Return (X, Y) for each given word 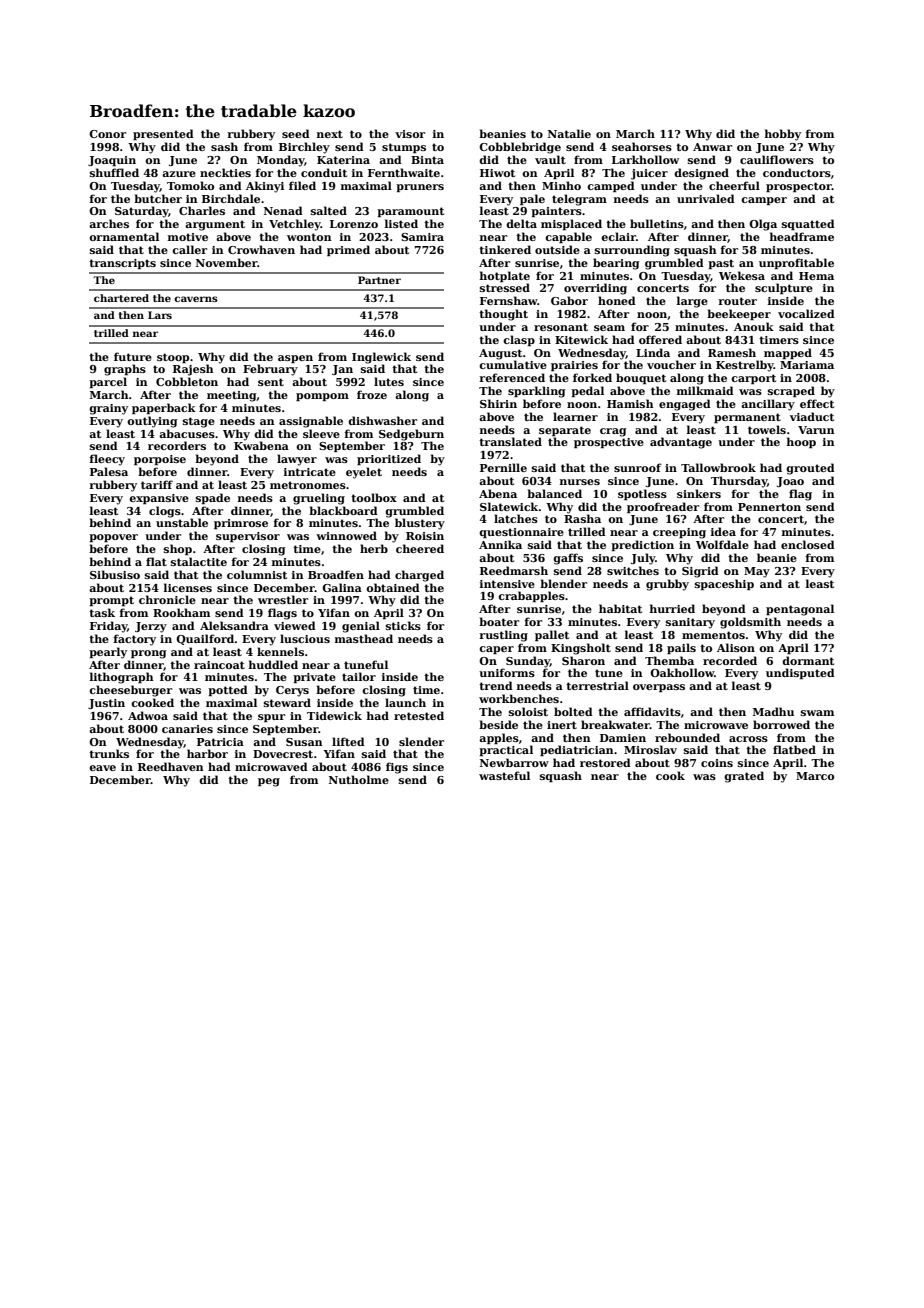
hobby (783, 135)
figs (397, 768)
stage (199, 422)
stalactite (199, 561)
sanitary (690, 623)
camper (764, 201)
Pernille (503, 467)
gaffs (568, 559)
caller (189, 249)
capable (568, 237)
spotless (642, 494)
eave (102, 768)
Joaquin (112, 161)
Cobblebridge (520, 148)
